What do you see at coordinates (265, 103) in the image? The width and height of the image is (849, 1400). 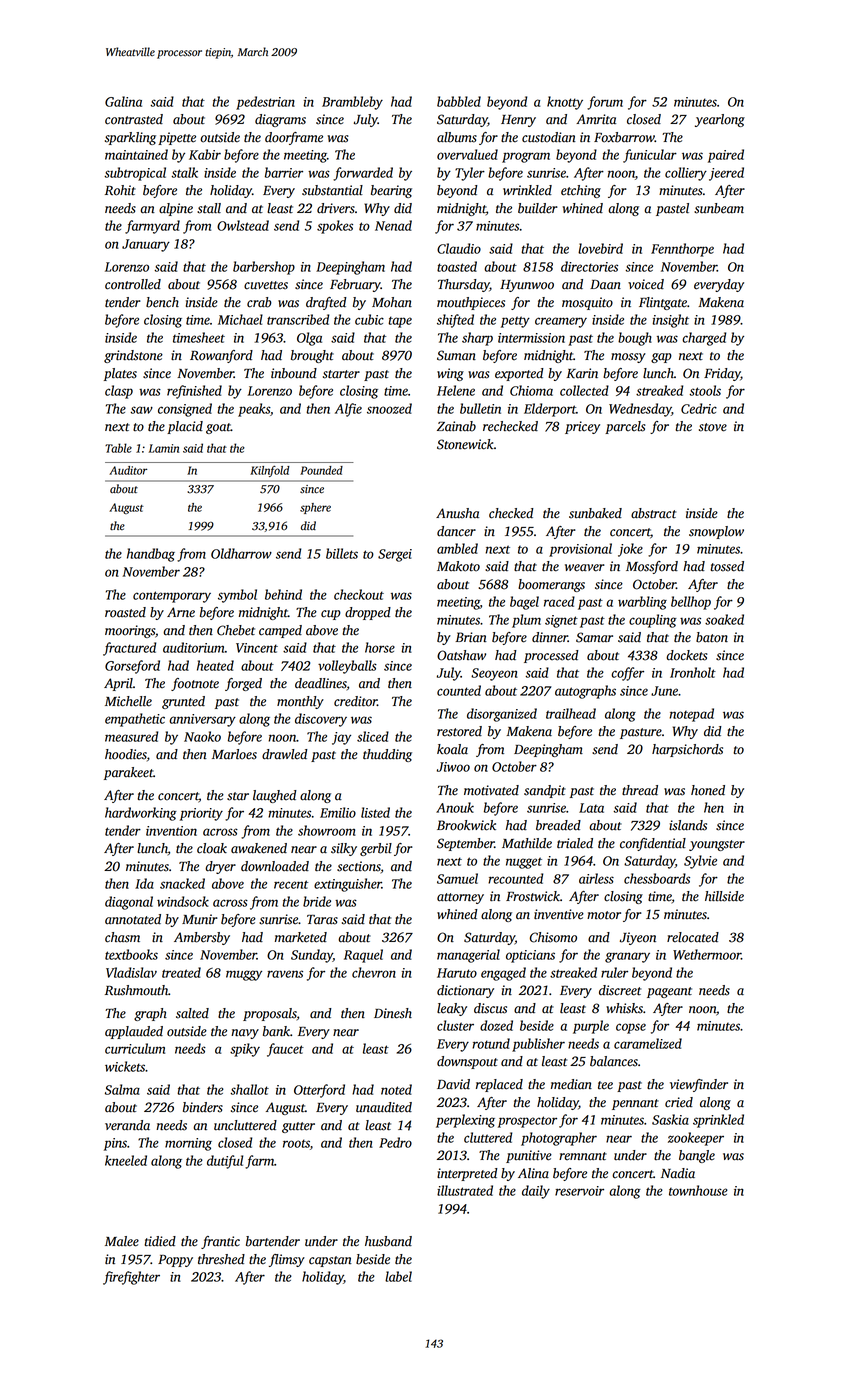 I see `pedestrian` at bounding box center [265, 103].
